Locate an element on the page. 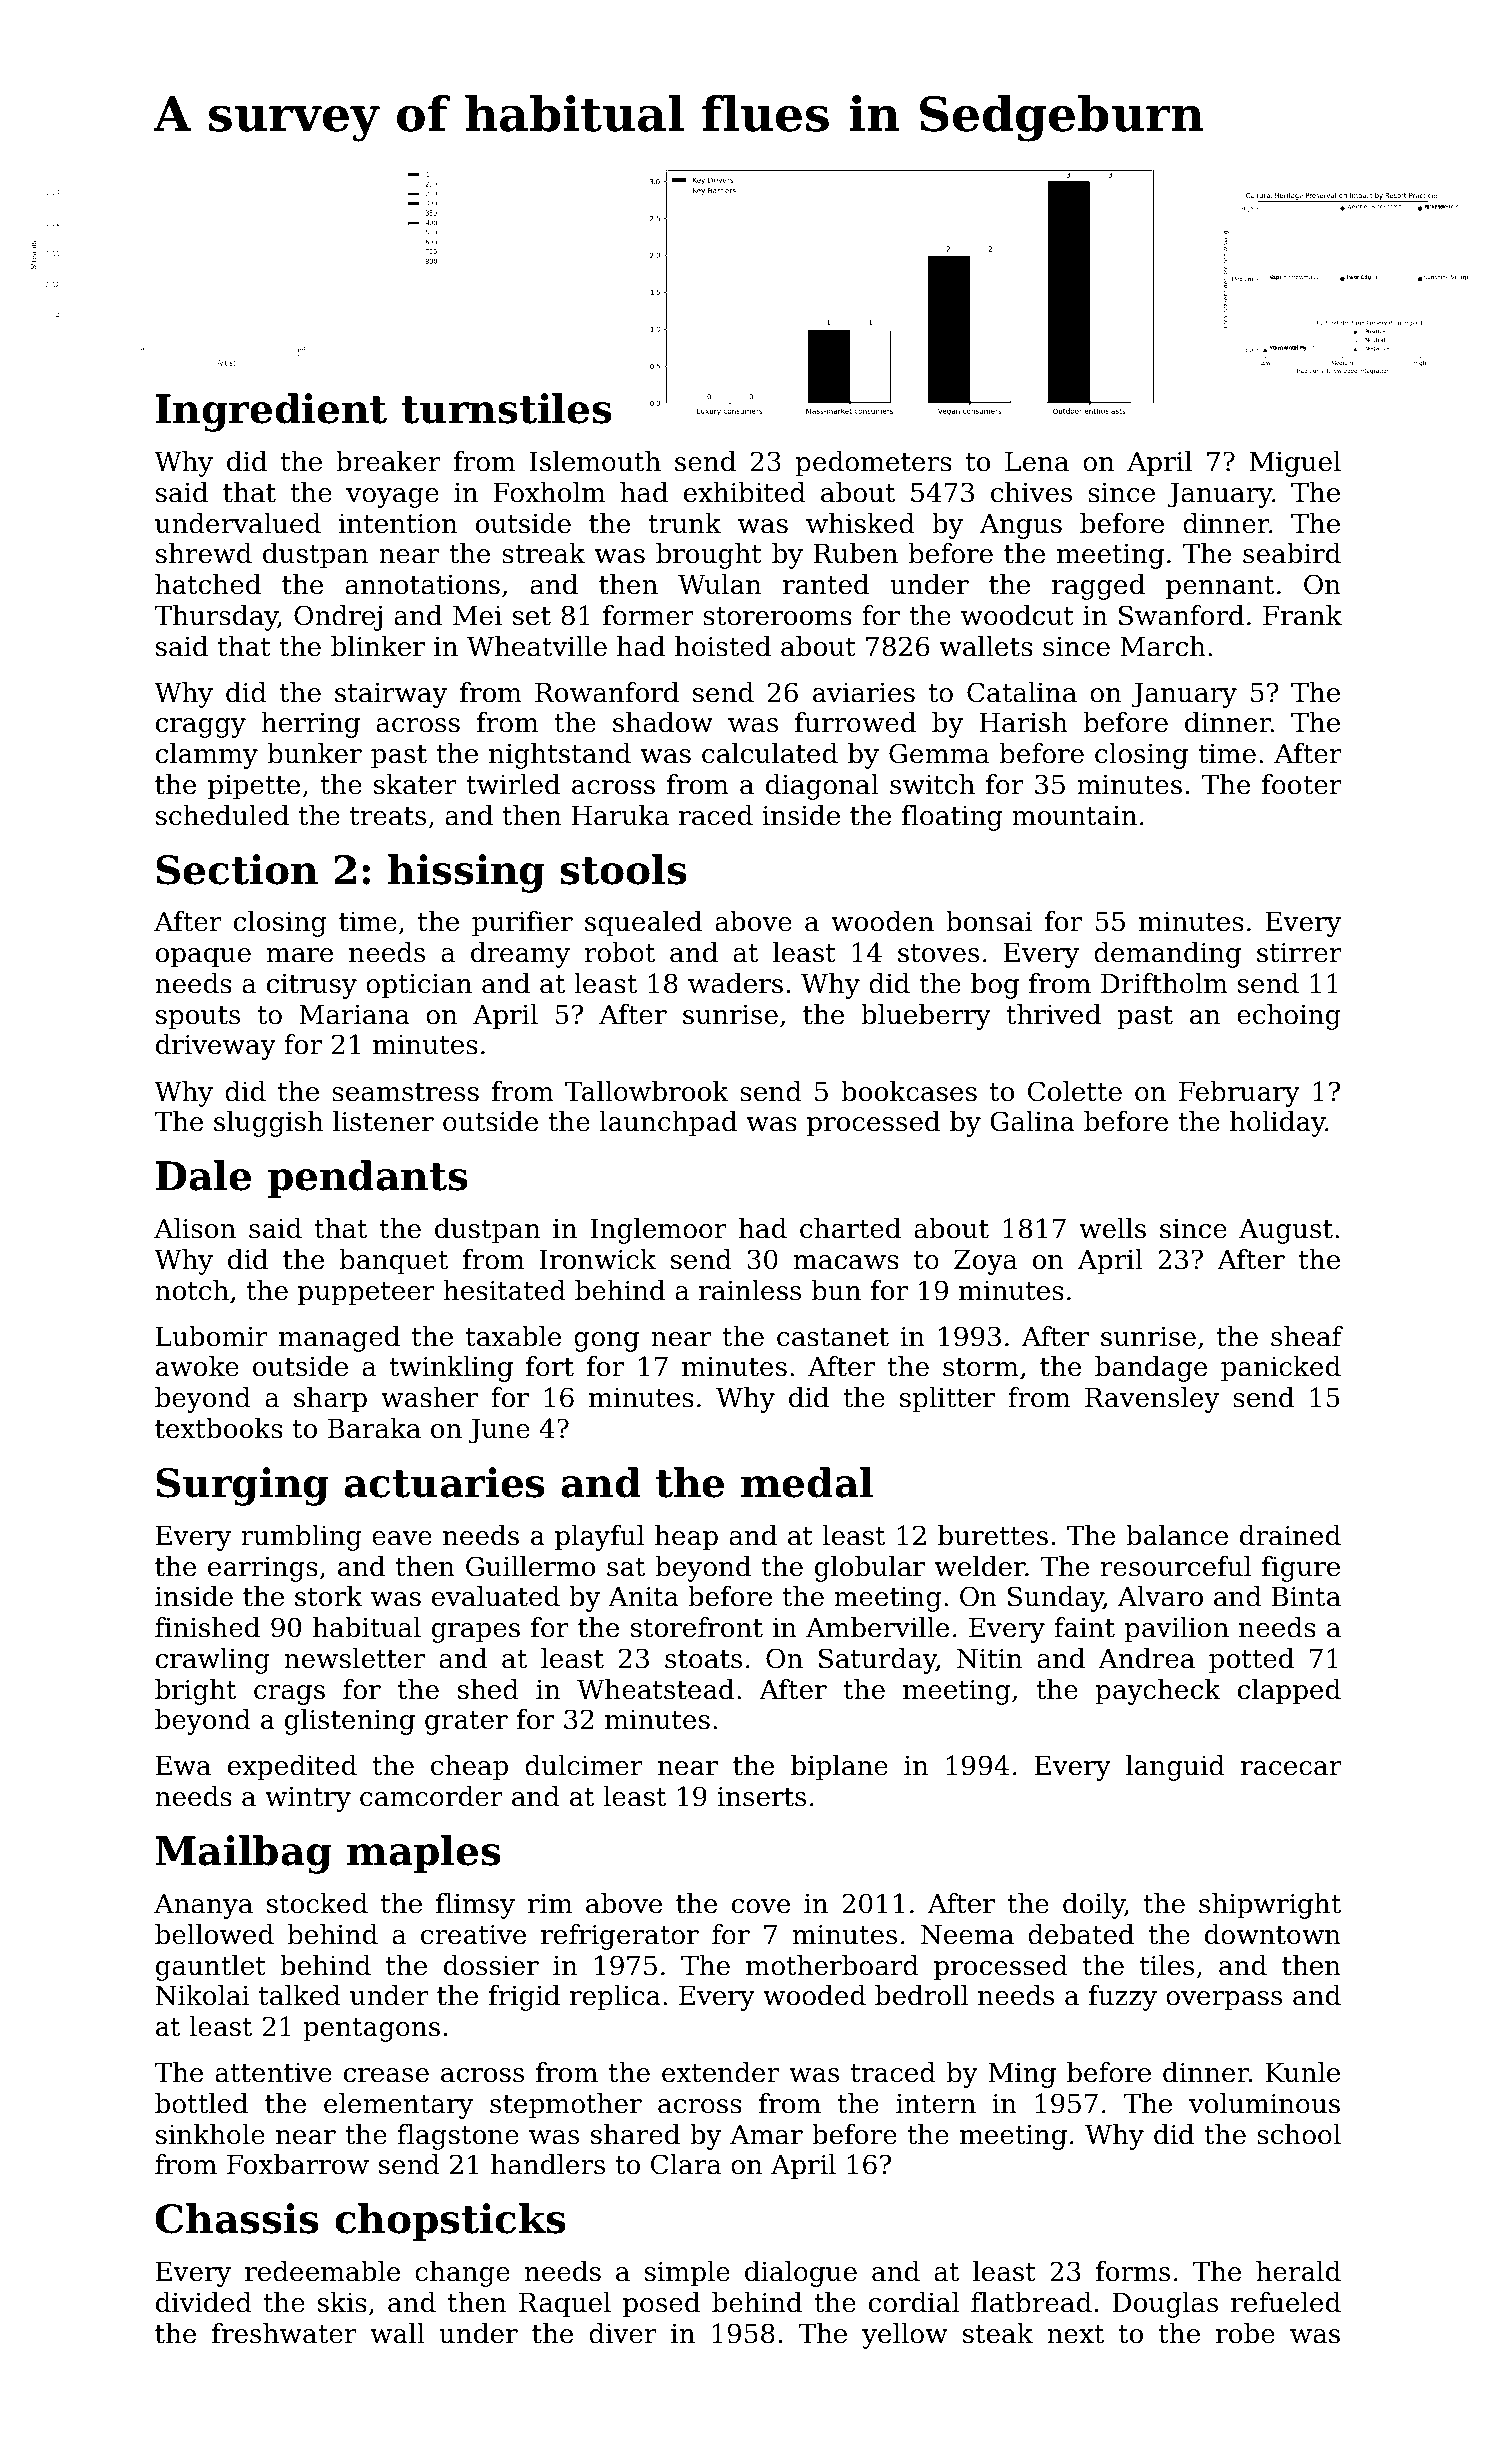  Section is located at coordinates (237, 869).
